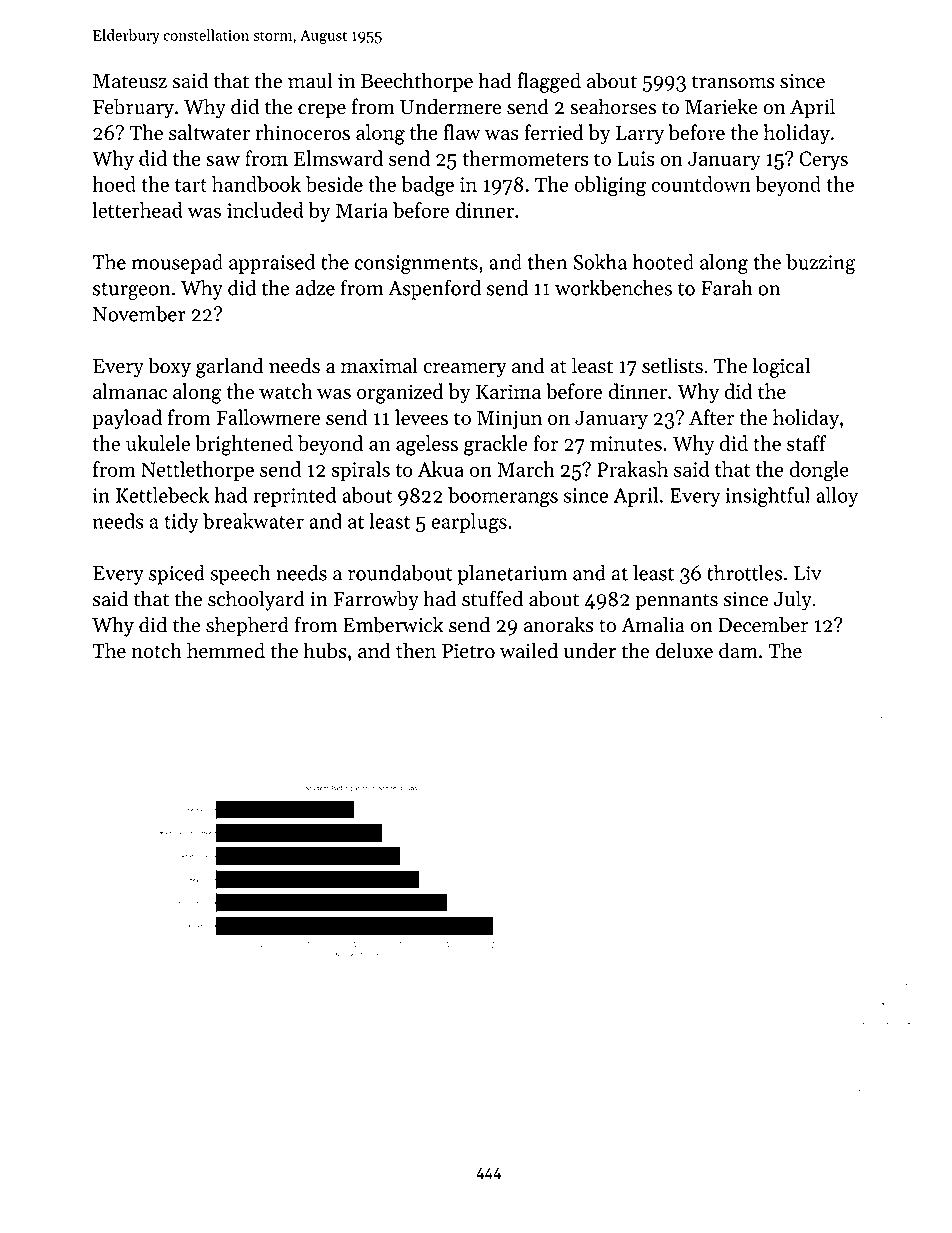 The width and height of the page is (952, 1233). Describe the element at coordinates (781, 367) in the page. I see `logical` at that location.
